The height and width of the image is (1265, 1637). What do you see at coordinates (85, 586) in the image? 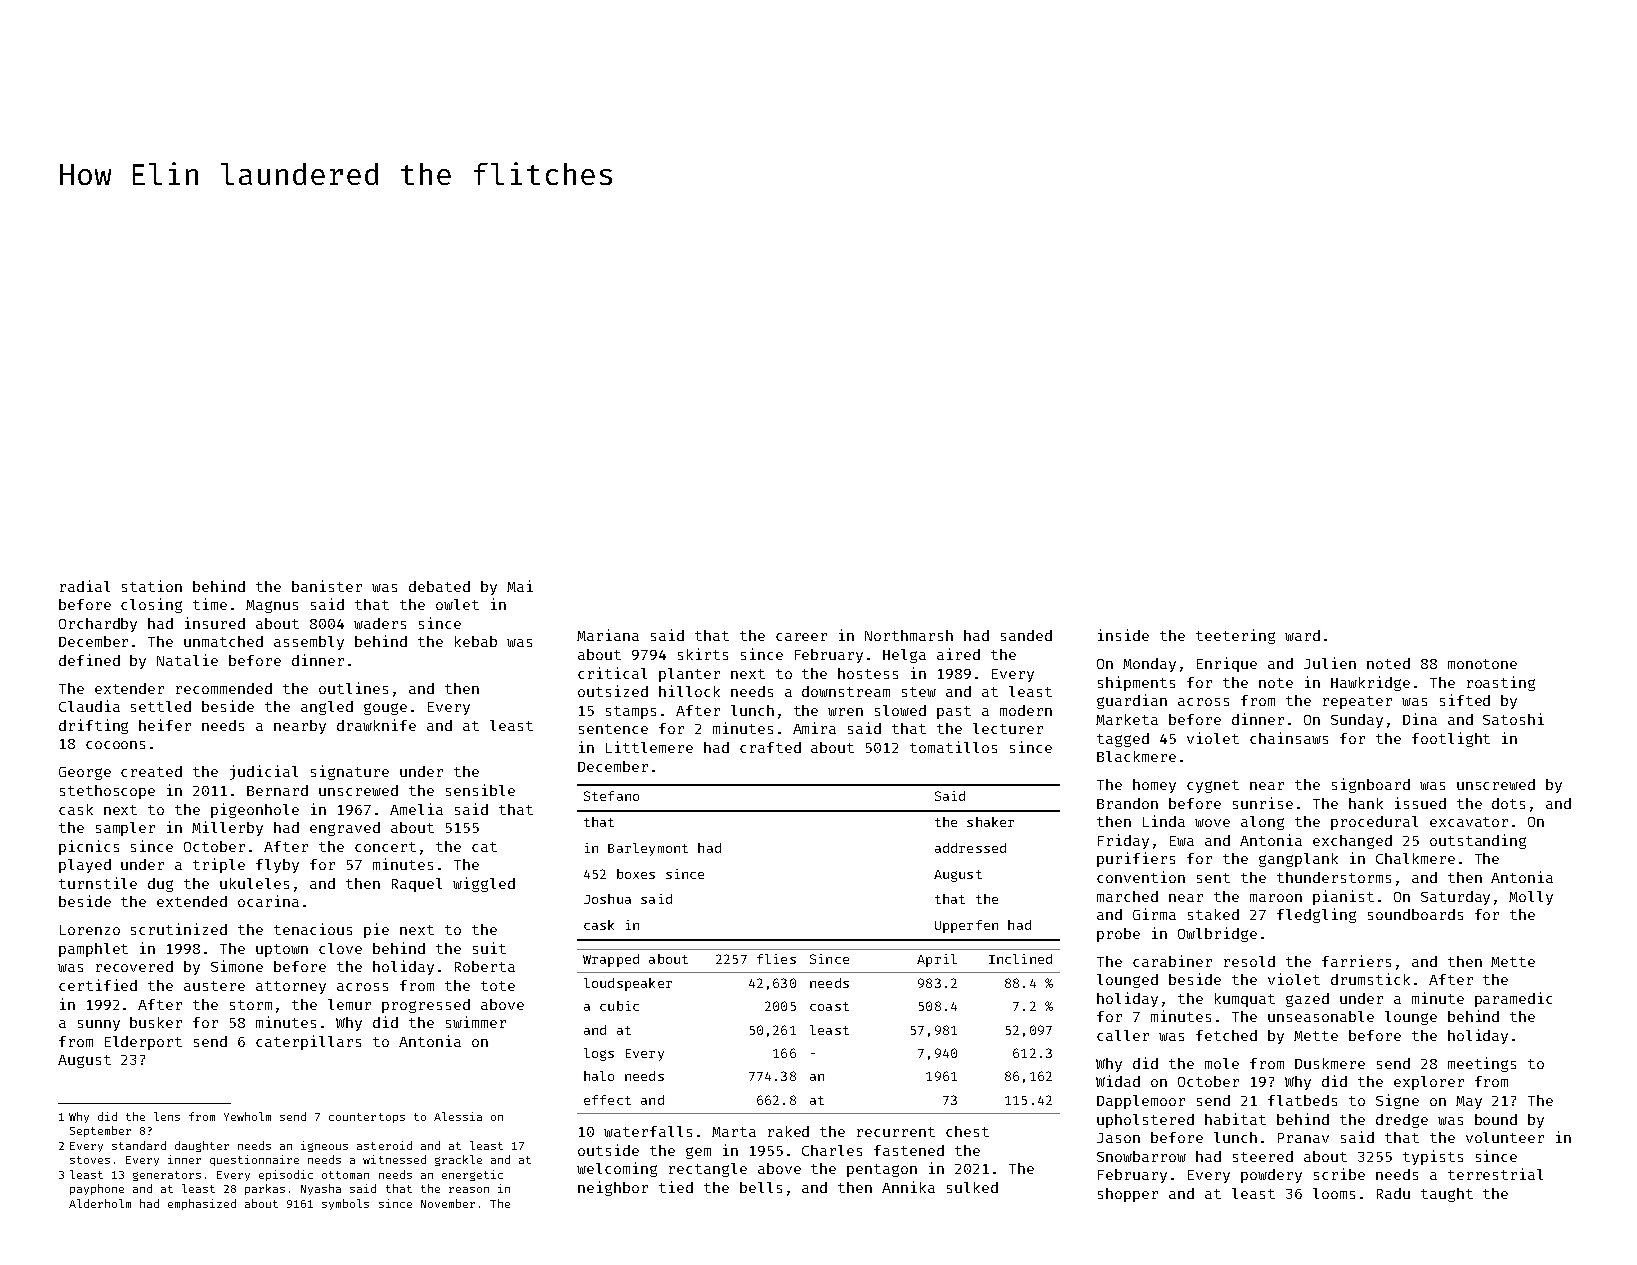
I see `radial` at bounding box center [85, 586].
